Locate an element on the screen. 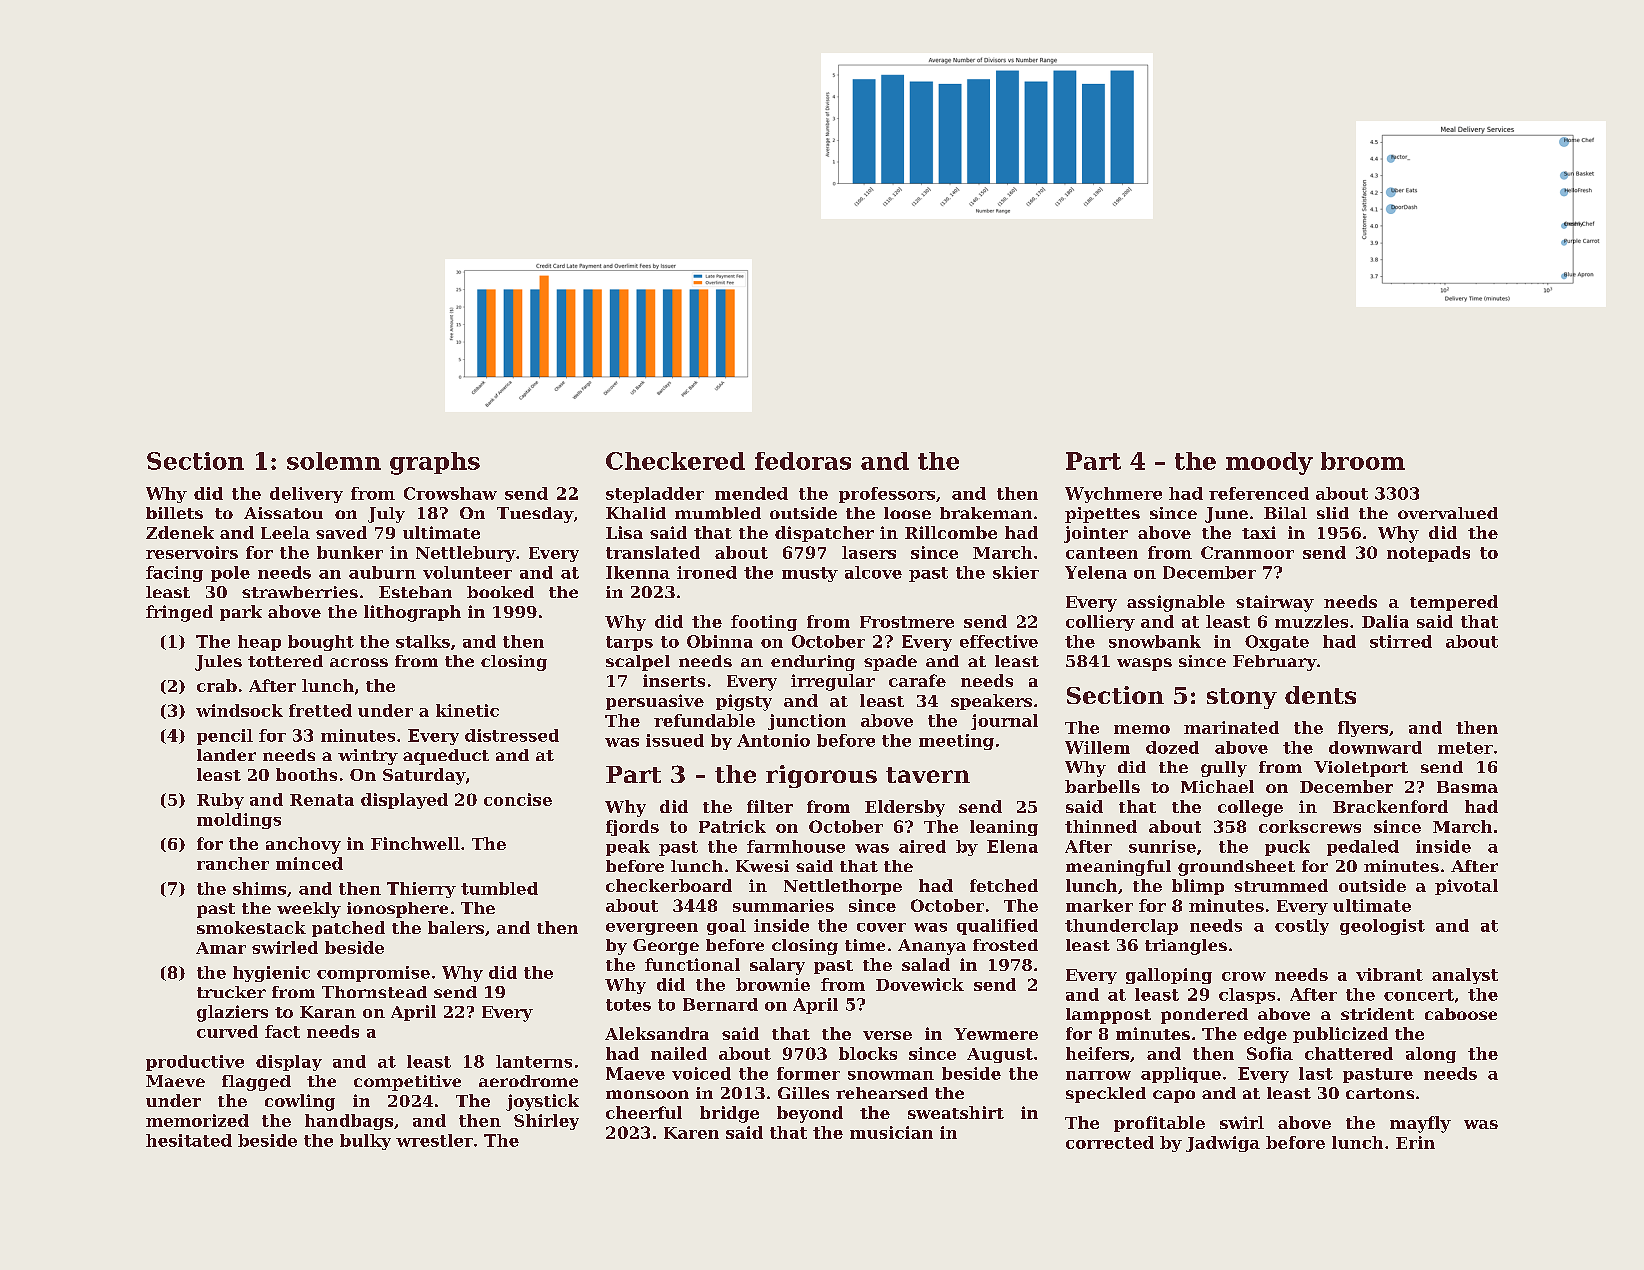  snowman is located at coordinates (891, 1075).
